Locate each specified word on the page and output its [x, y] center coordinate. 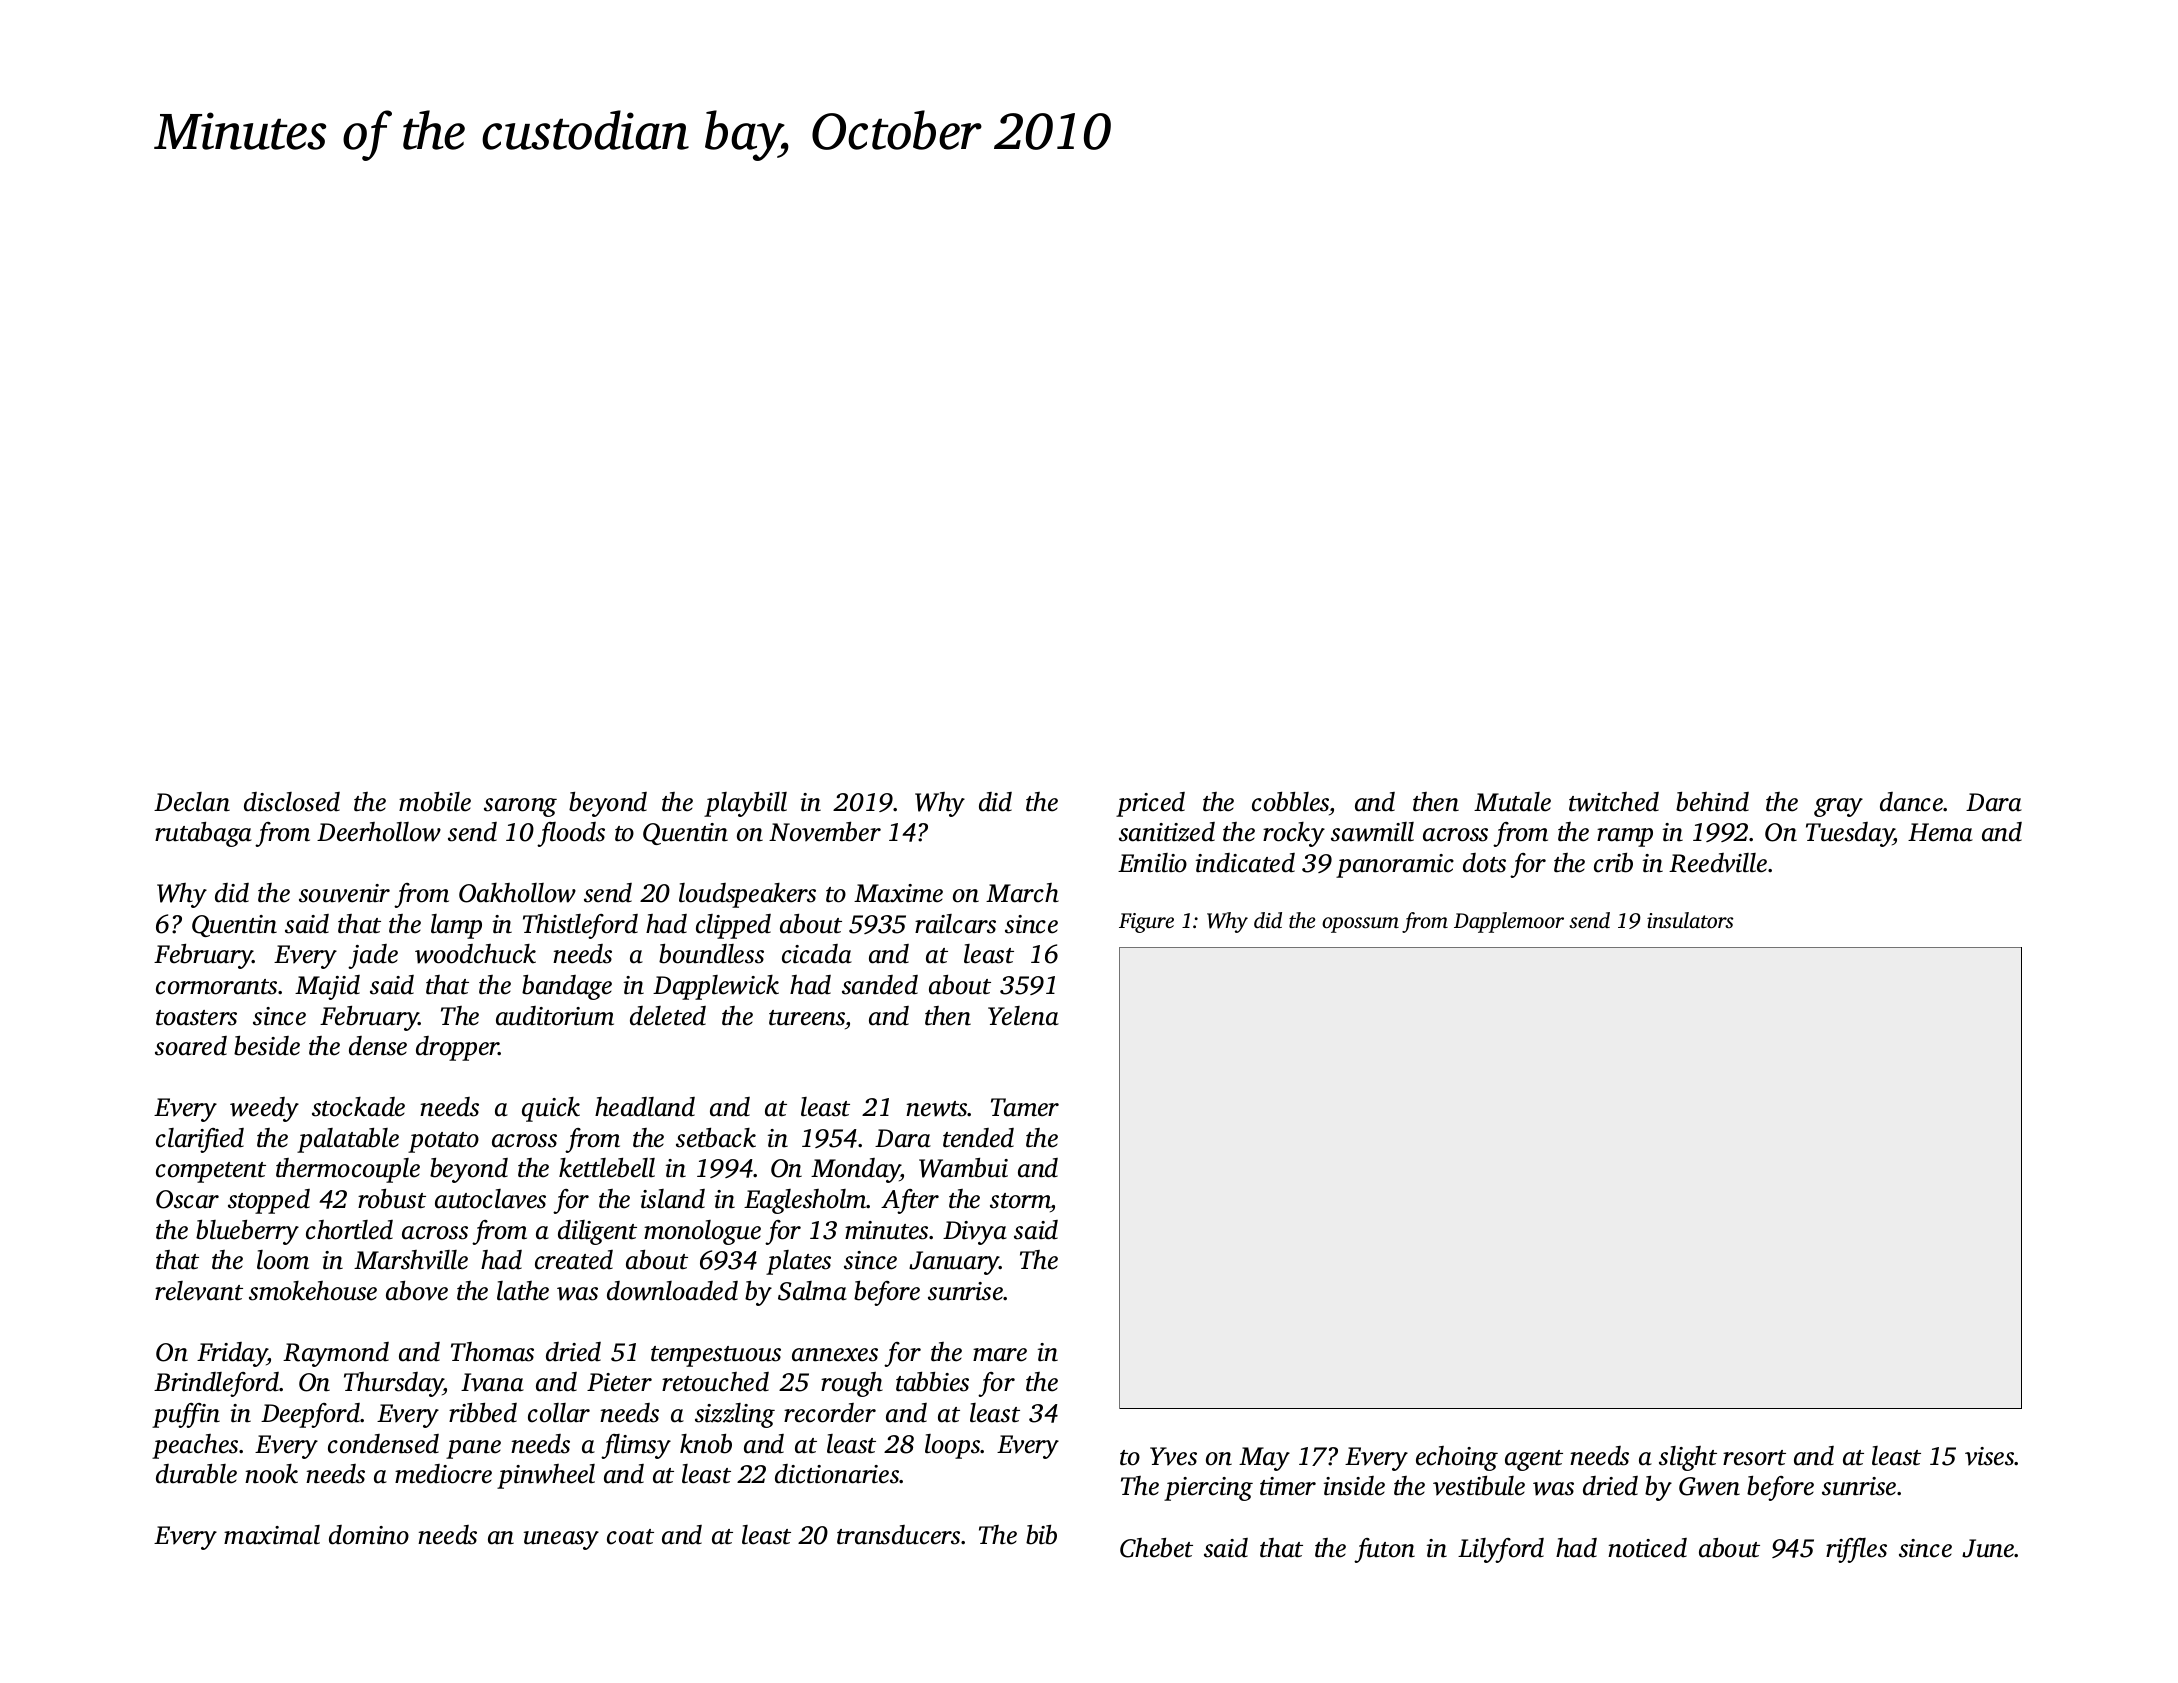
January [954, 1263]
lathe [523, 1291]
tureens [807, 1018]
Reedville [1718, 863]
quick [551, 1109]
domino [369, 1535]
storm [1020, 1201]
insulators [1690, 920]
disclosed [292, 802]
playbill [745, 804]
